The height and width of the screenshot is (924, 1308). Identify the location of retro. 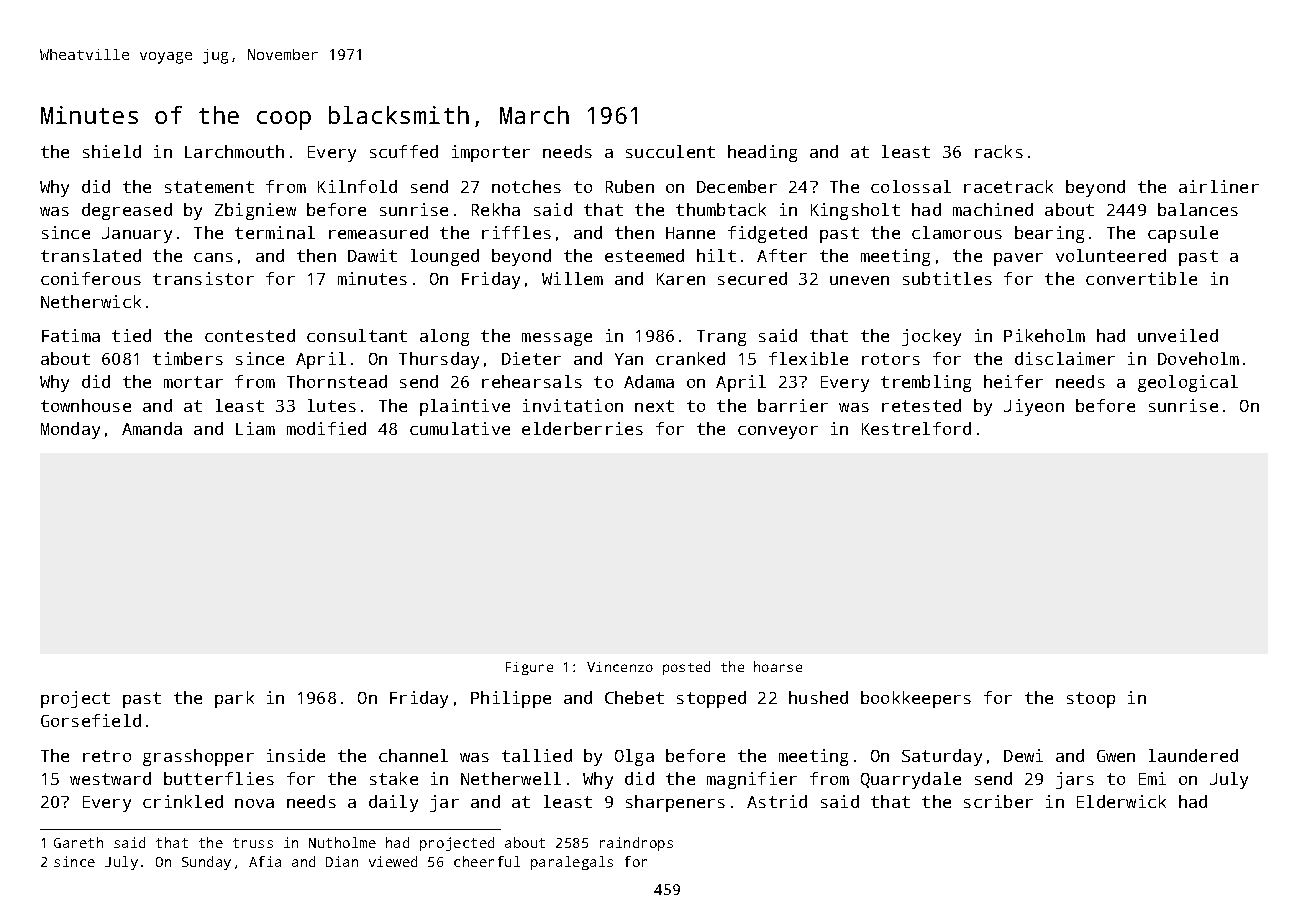
(107, 756).
